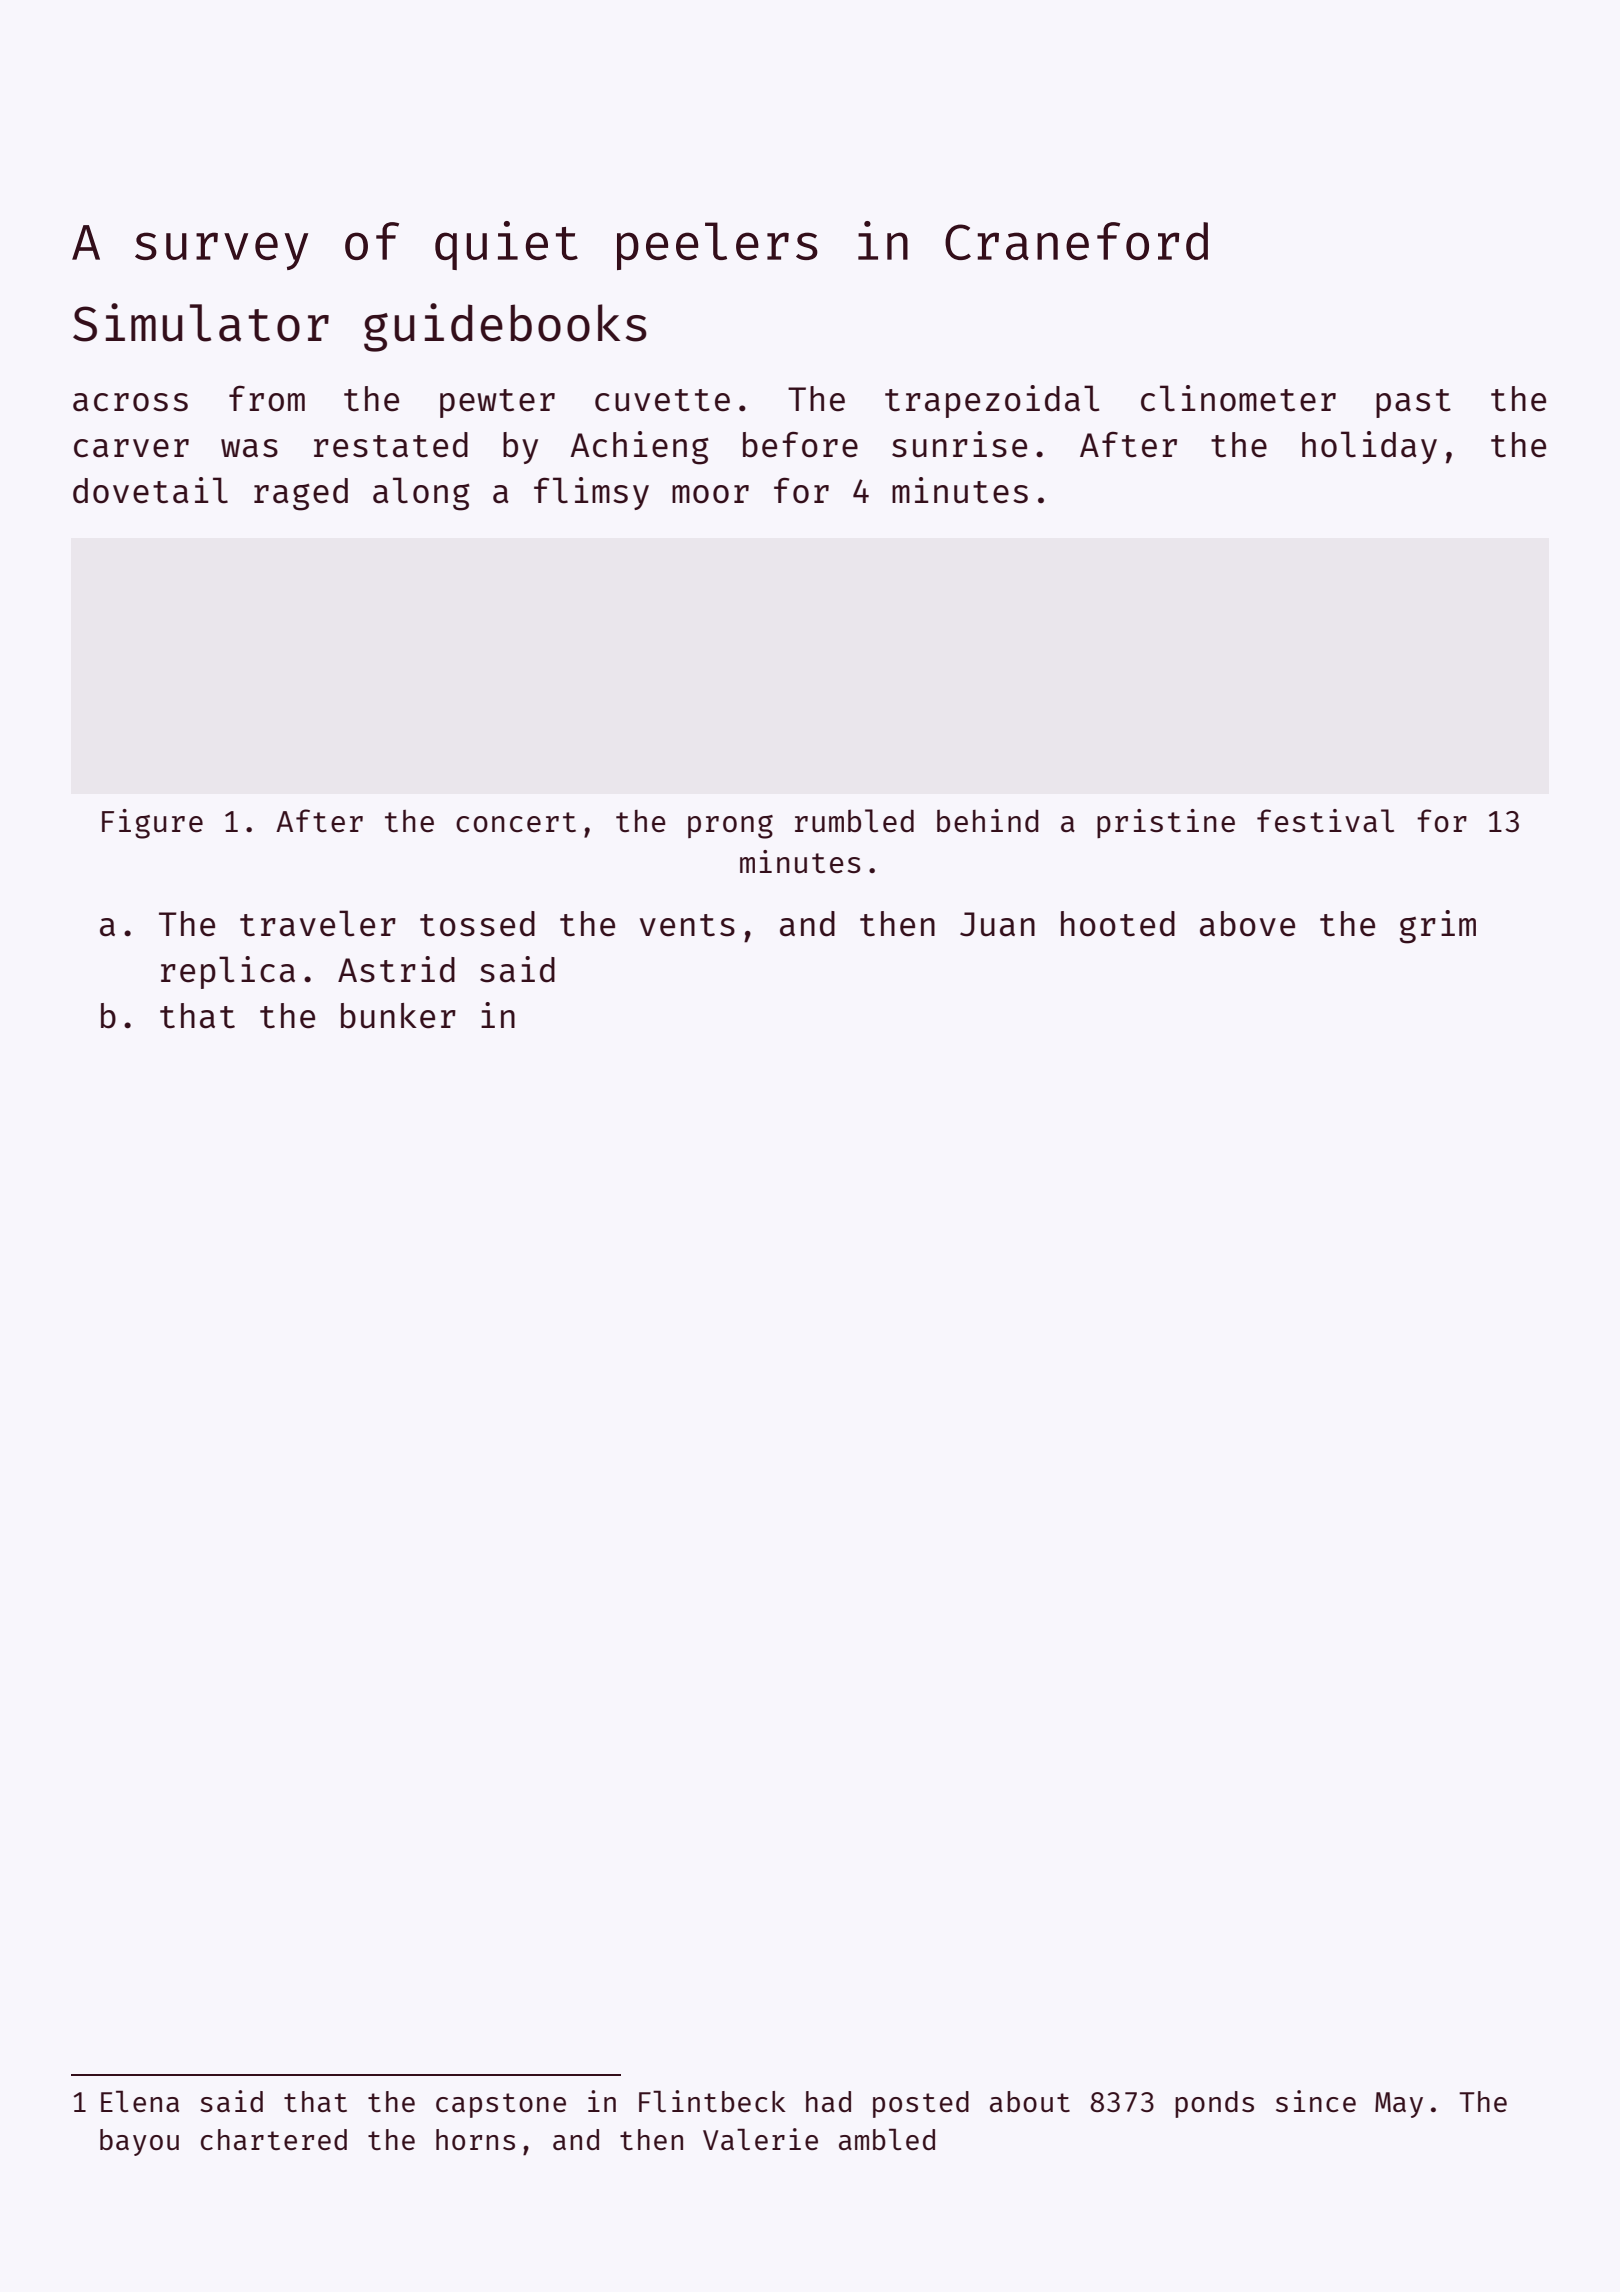  What do you see at coordinates (854, 820) in the page?
I see `rumbled` at bounding box center [854, 820].
